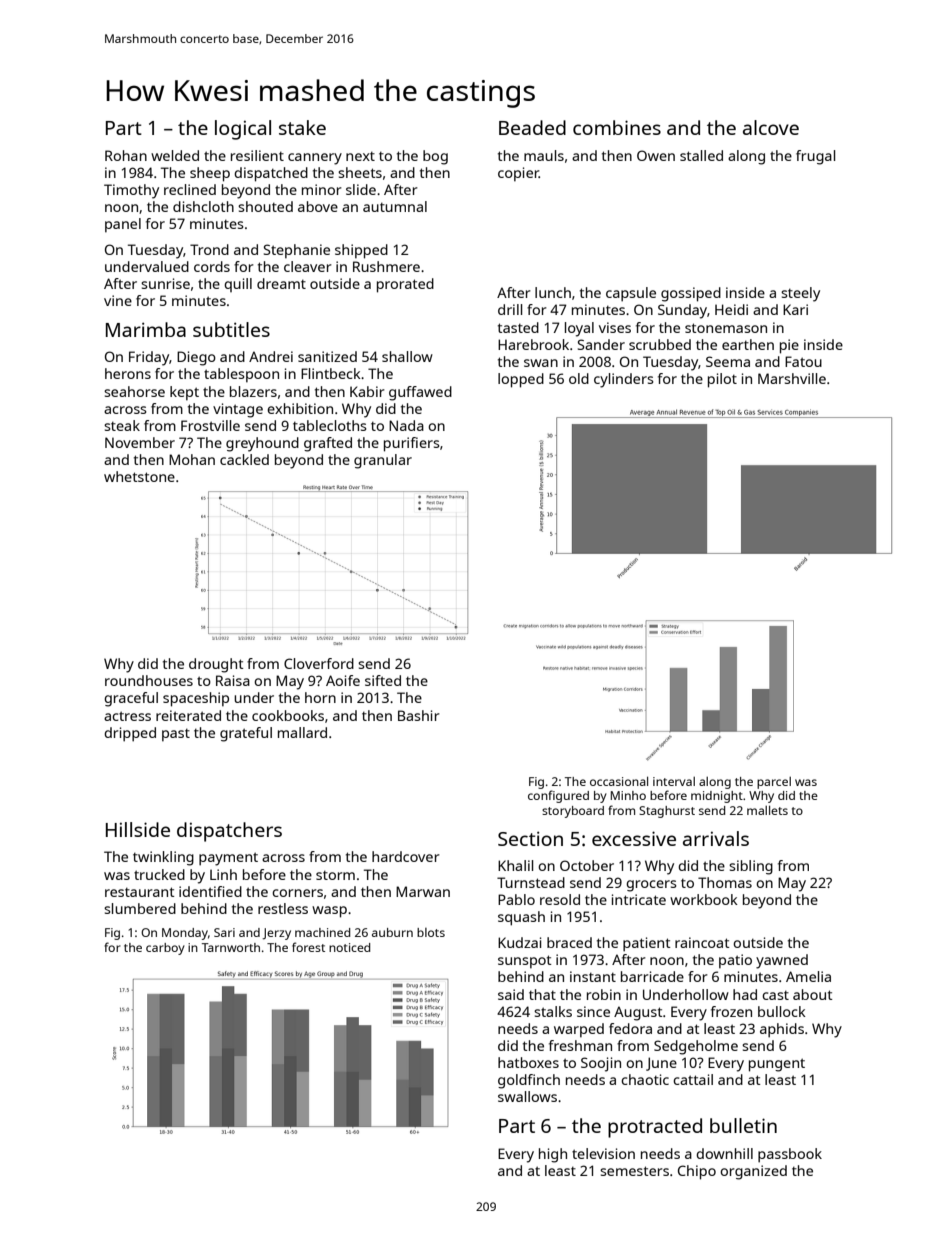  I want to click on logical, so click(243, 130).
